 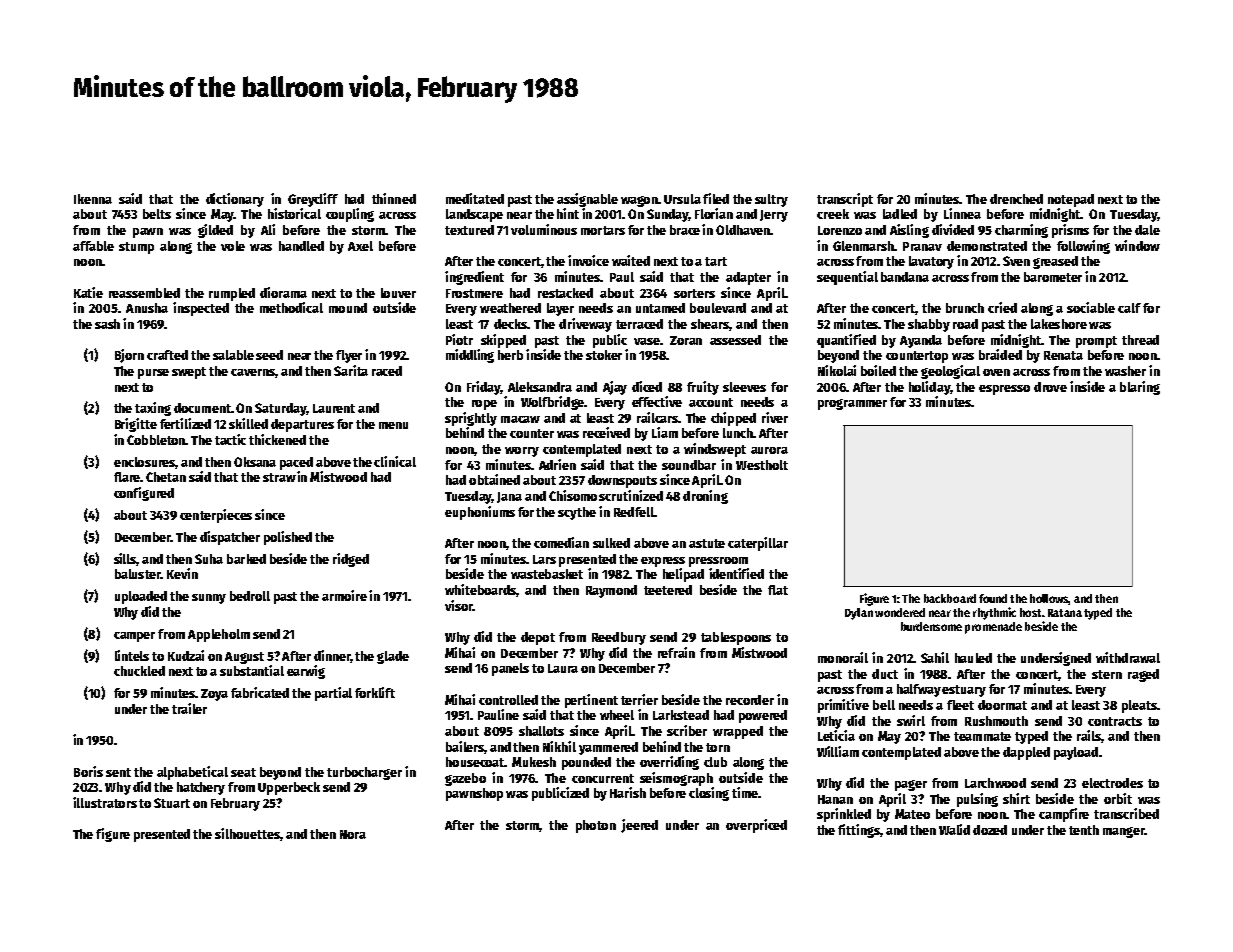 What do you see at coordinates (990, 830) in the page?
I see `dozed` at bounding box center [990, 830].
